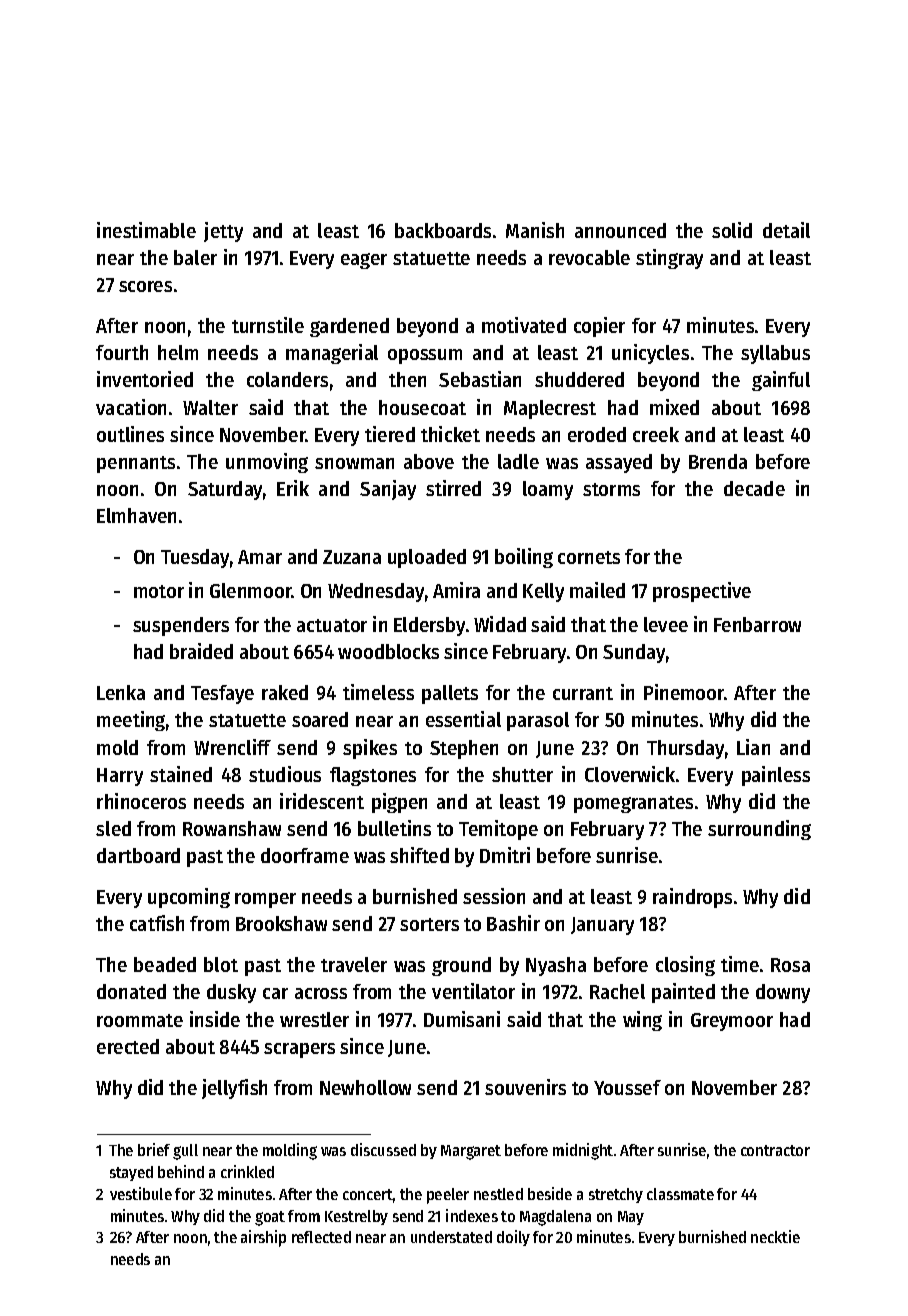 This image has height=1316, width=908. I want to click on jetty, so click(223, 232).
